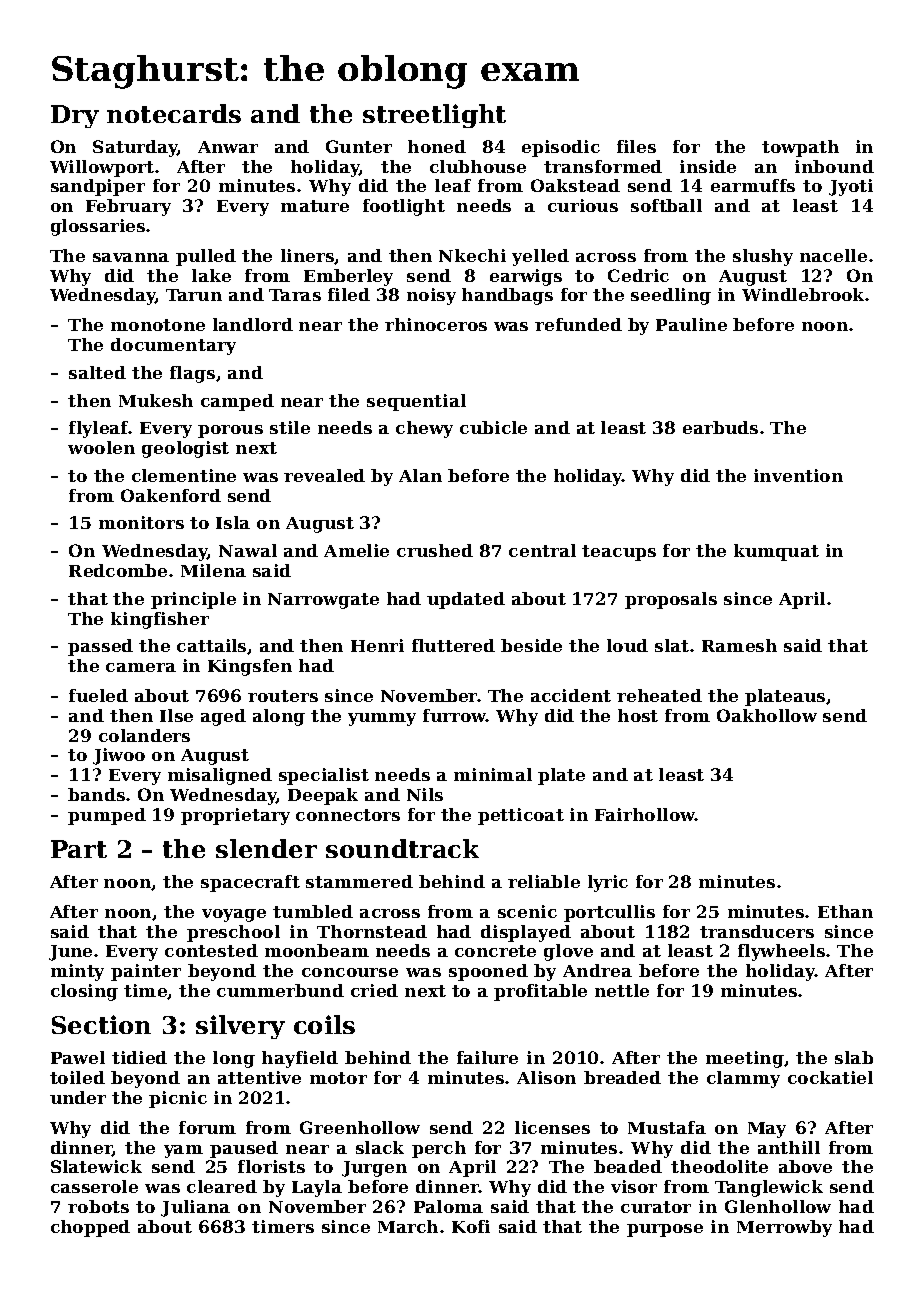  What do you see at coordinates (174, 113) in the screenshot?
I see `notecards` at bounding box center [174, 113].
